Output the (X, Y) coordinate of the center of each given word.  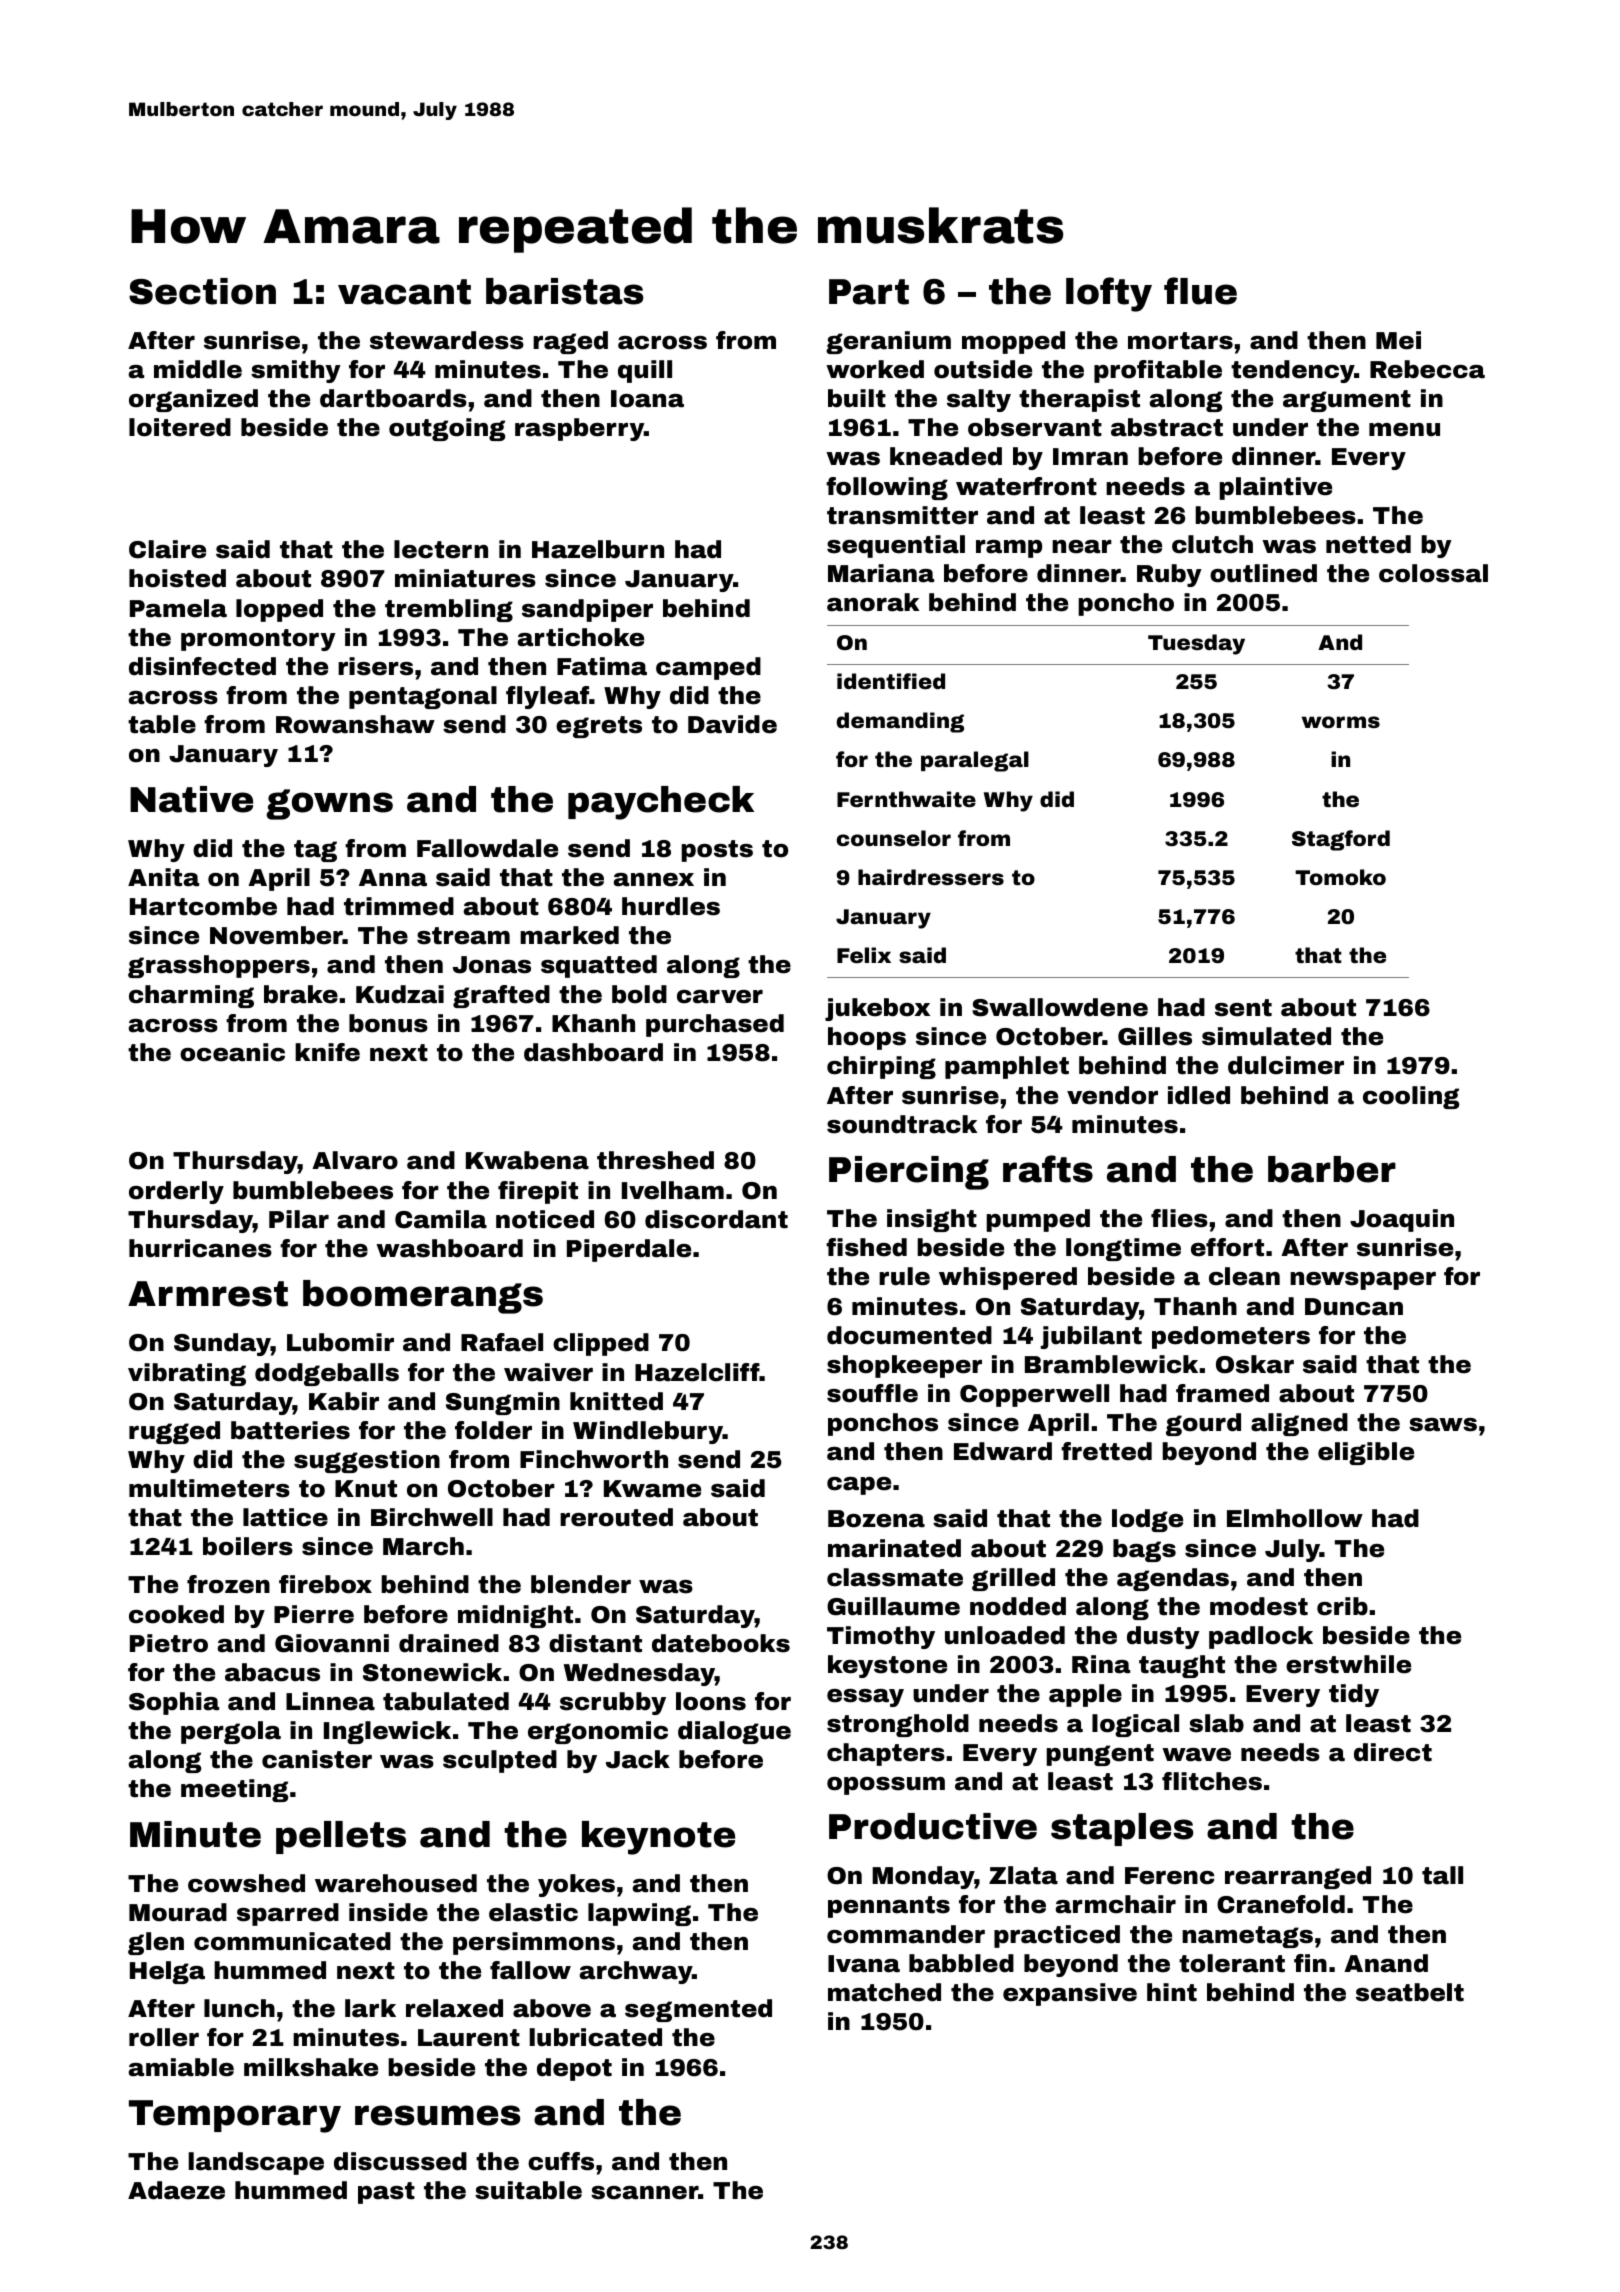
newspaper (1363, 1281)
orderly (176, 1192)
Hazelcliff (697, 1372)
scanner (644, 2193)
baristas (564, 291)
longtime (1123, 1249)
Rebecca (1427, 369)
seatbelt (1410, 1992)
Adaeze (176, 2190)
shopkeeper (904, 1366)
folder (493, 1430)
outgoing (447, 429)
